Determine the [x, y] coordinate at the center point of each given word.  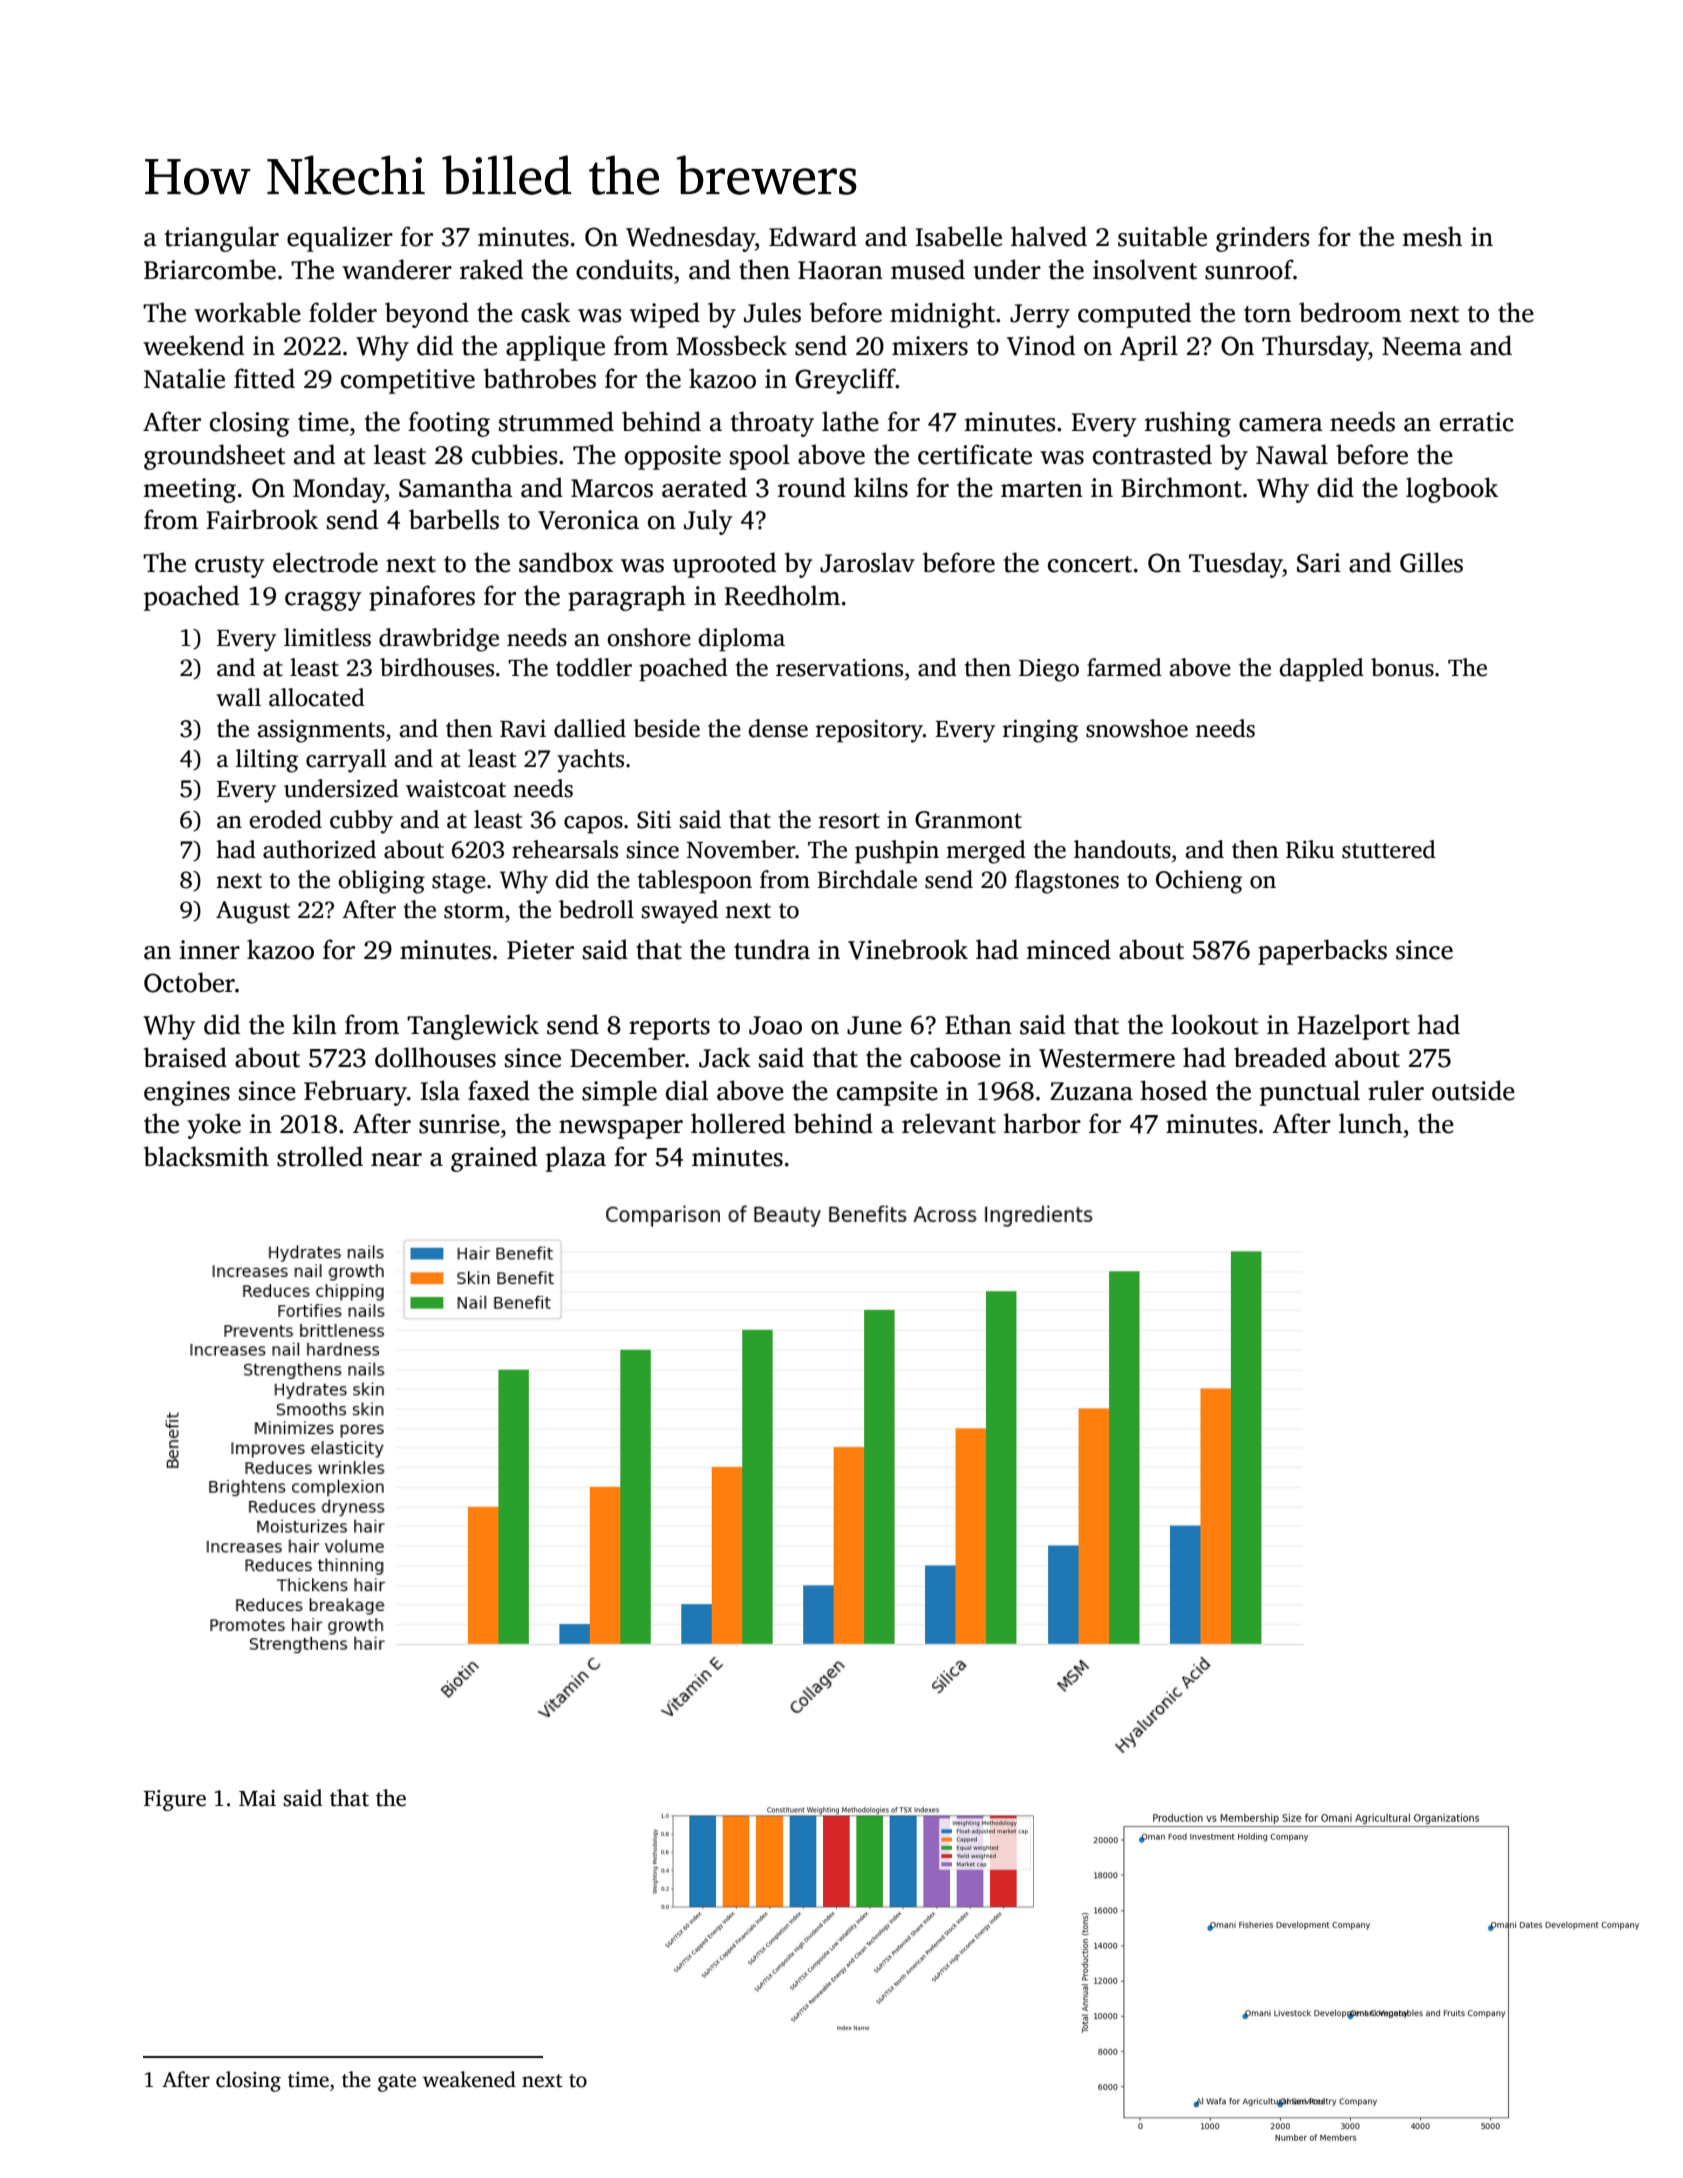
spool [760, 457]
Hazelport [1353, 1027]
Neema [1422, 346]
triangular [222, 239]
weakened [469, 2079]
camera [1281, 425]
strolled [320, 1156]
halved [1049, 236]
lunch [1370, 1123]
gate [397, 2083]
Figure [175, 1800]
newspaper [621, 1129]
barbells [454, 519]
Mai [257, 1798]
